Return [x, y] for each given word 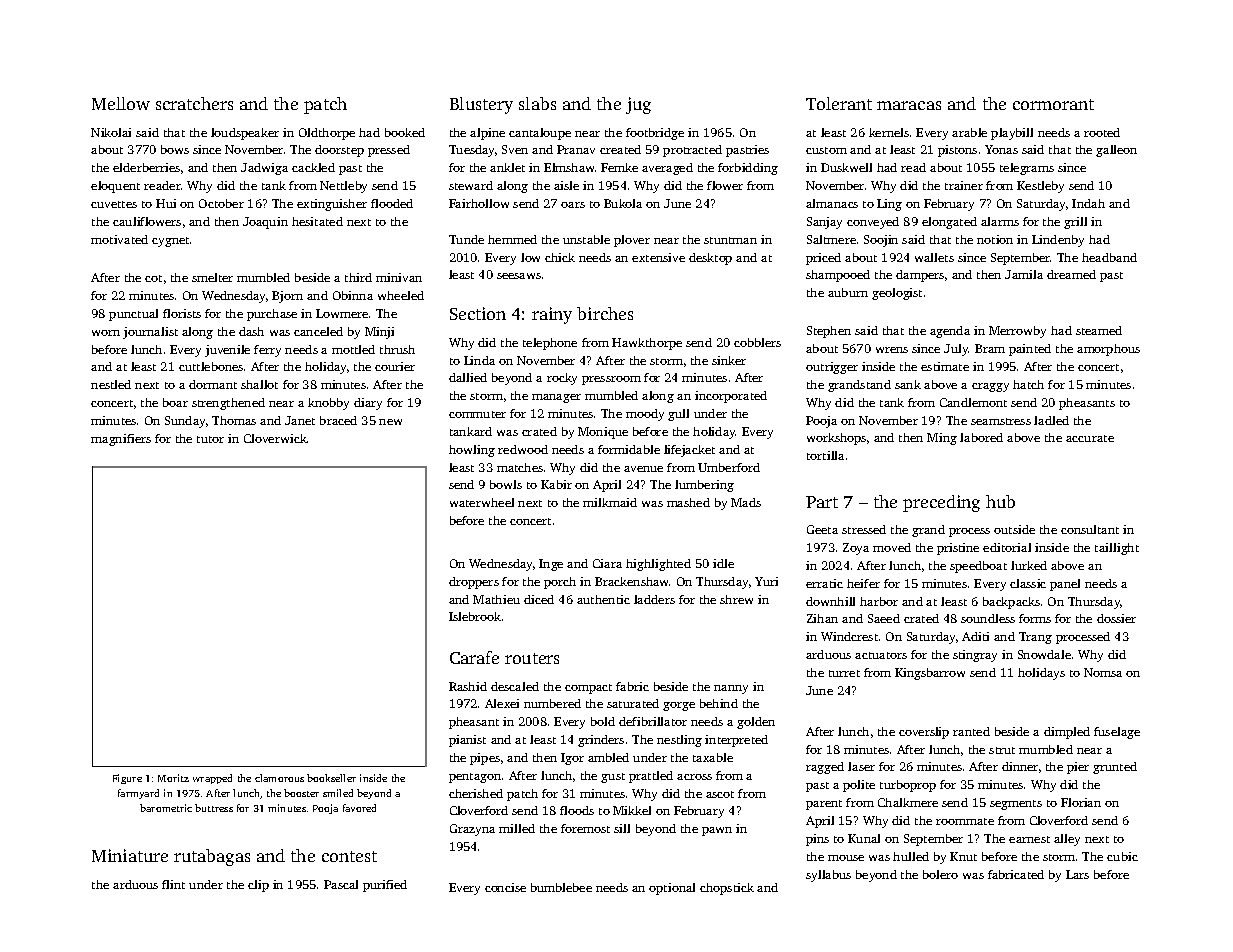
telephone [550, 344]
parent [824, 805]
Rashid [468, 686]
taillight [1117, 549]
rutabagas [212, 857]
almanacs [832, 203]
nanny [731, 689]
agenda [950, 332]
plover [632, 241]
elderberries [146, 167]
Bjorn [287, 297]
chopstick [727, 889]
